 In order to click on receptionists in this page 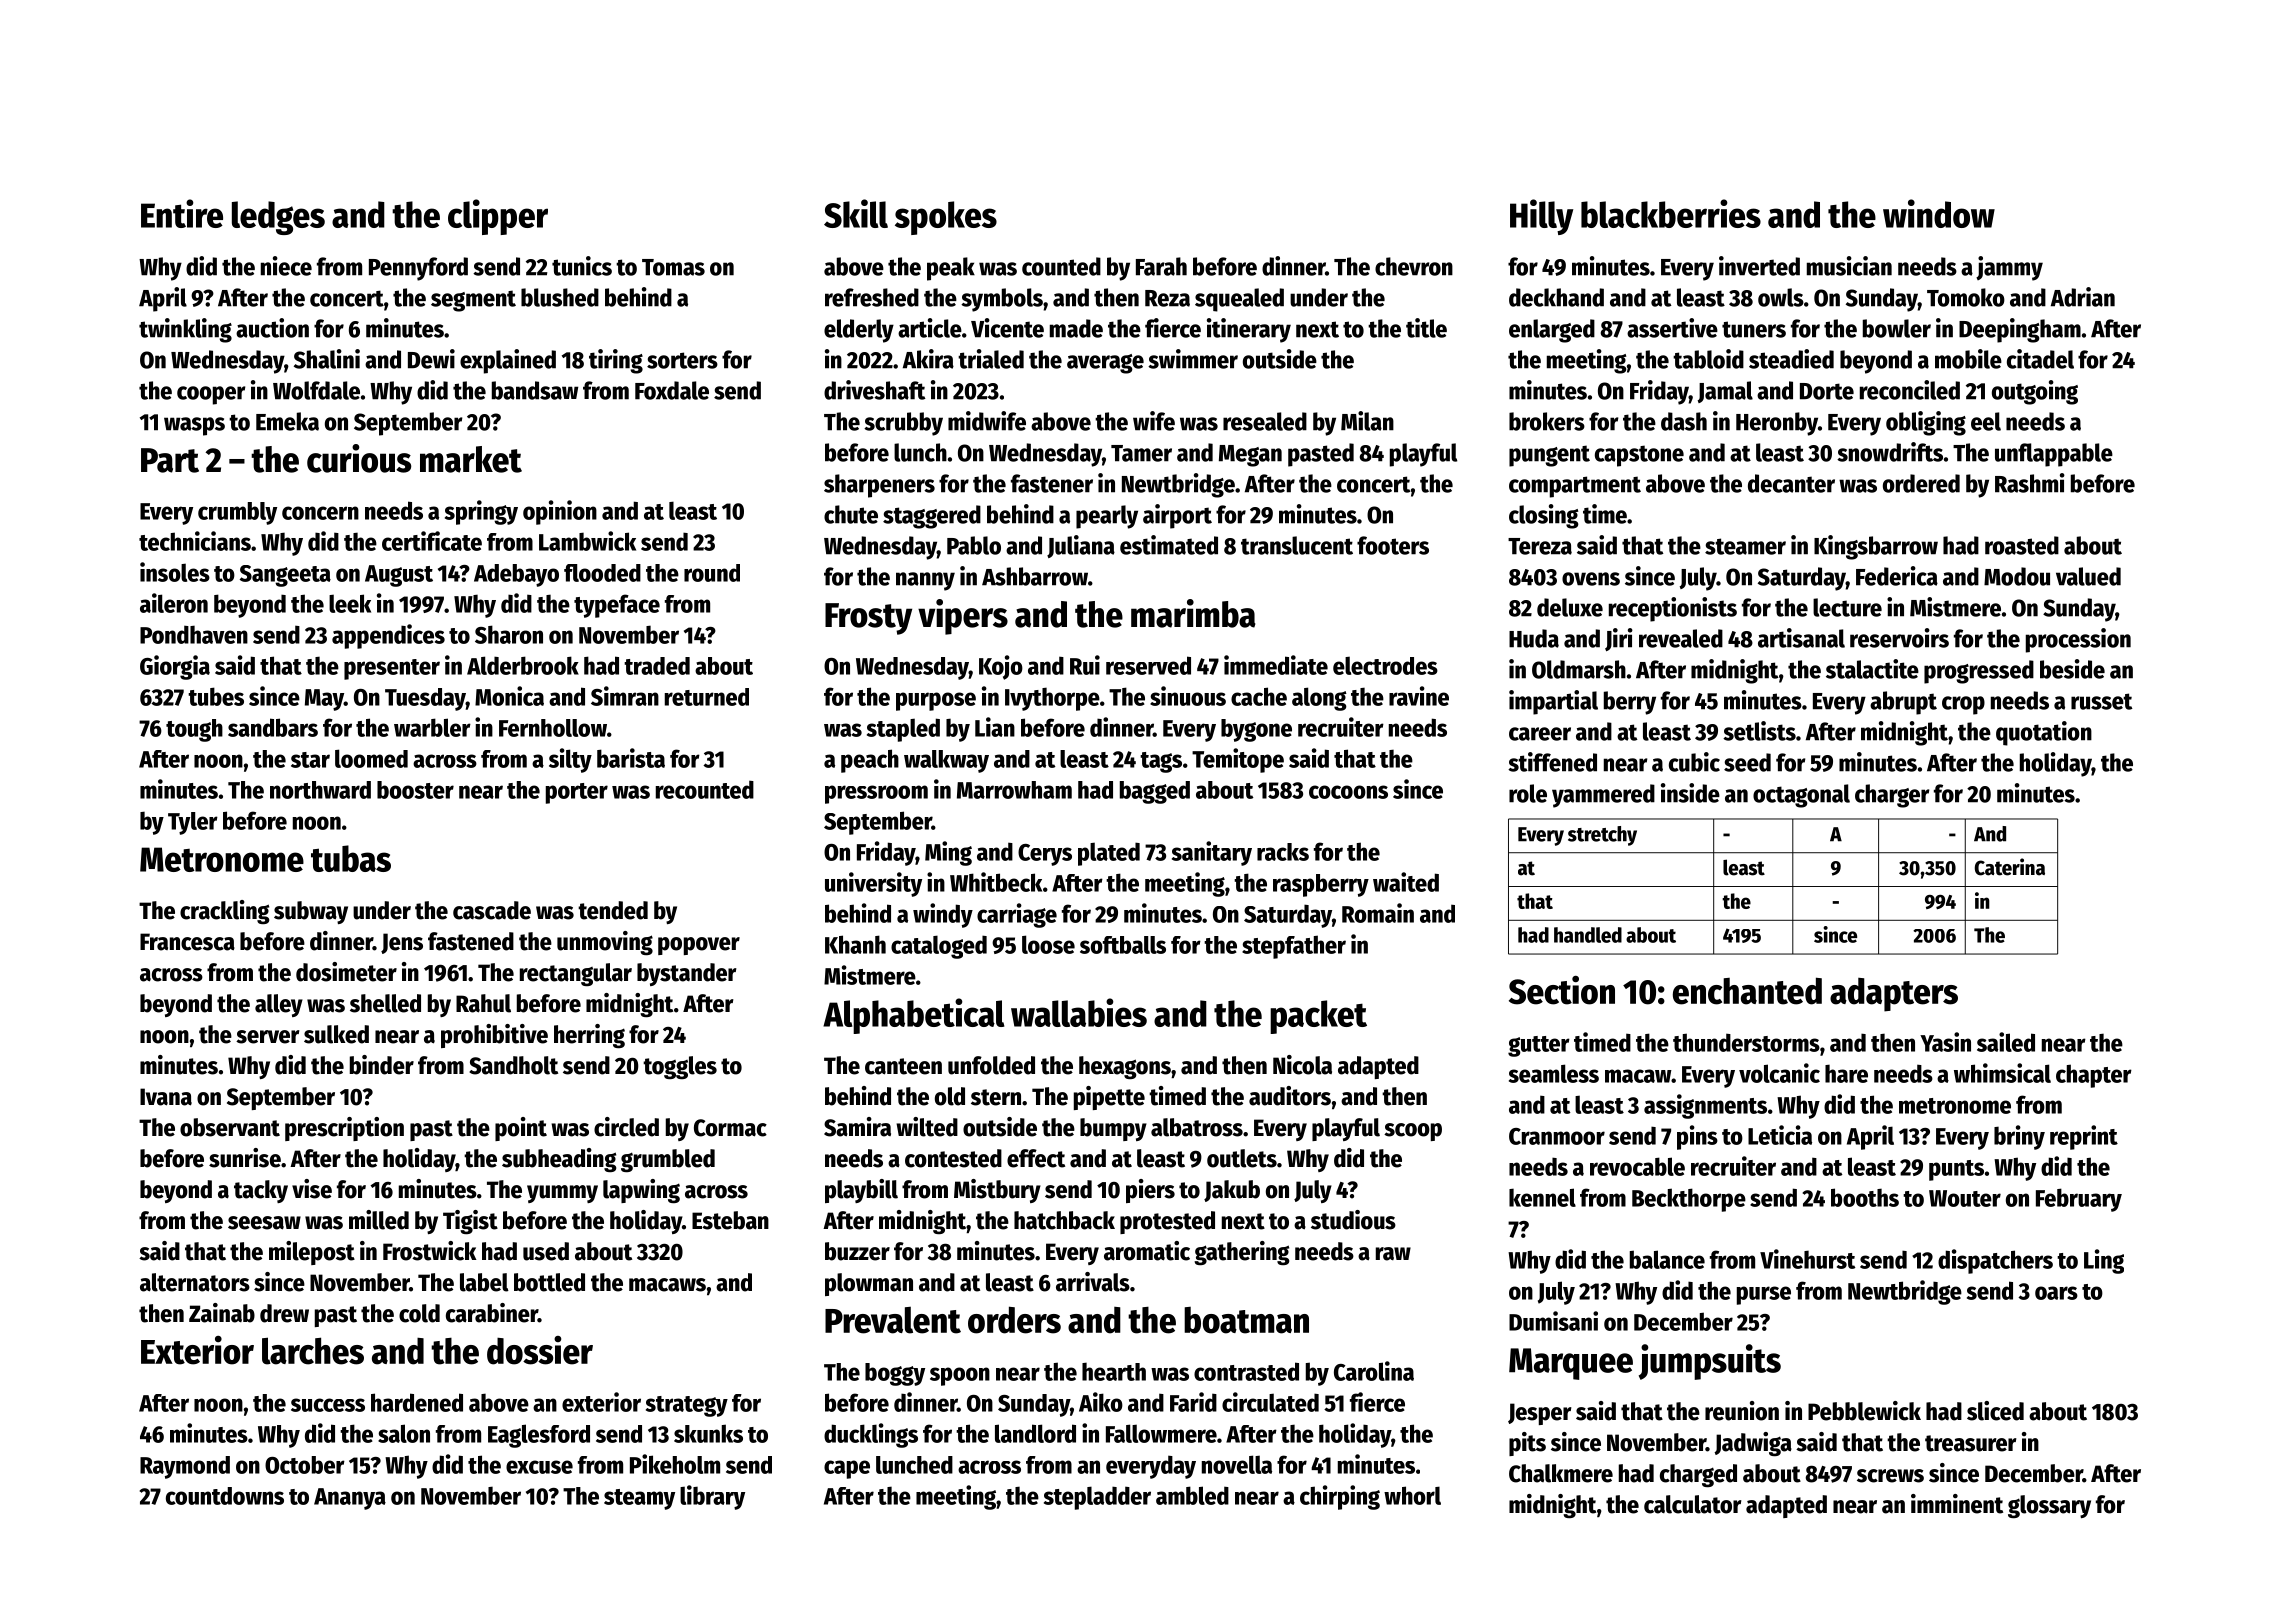, I will do `click(1673, 609)`.
